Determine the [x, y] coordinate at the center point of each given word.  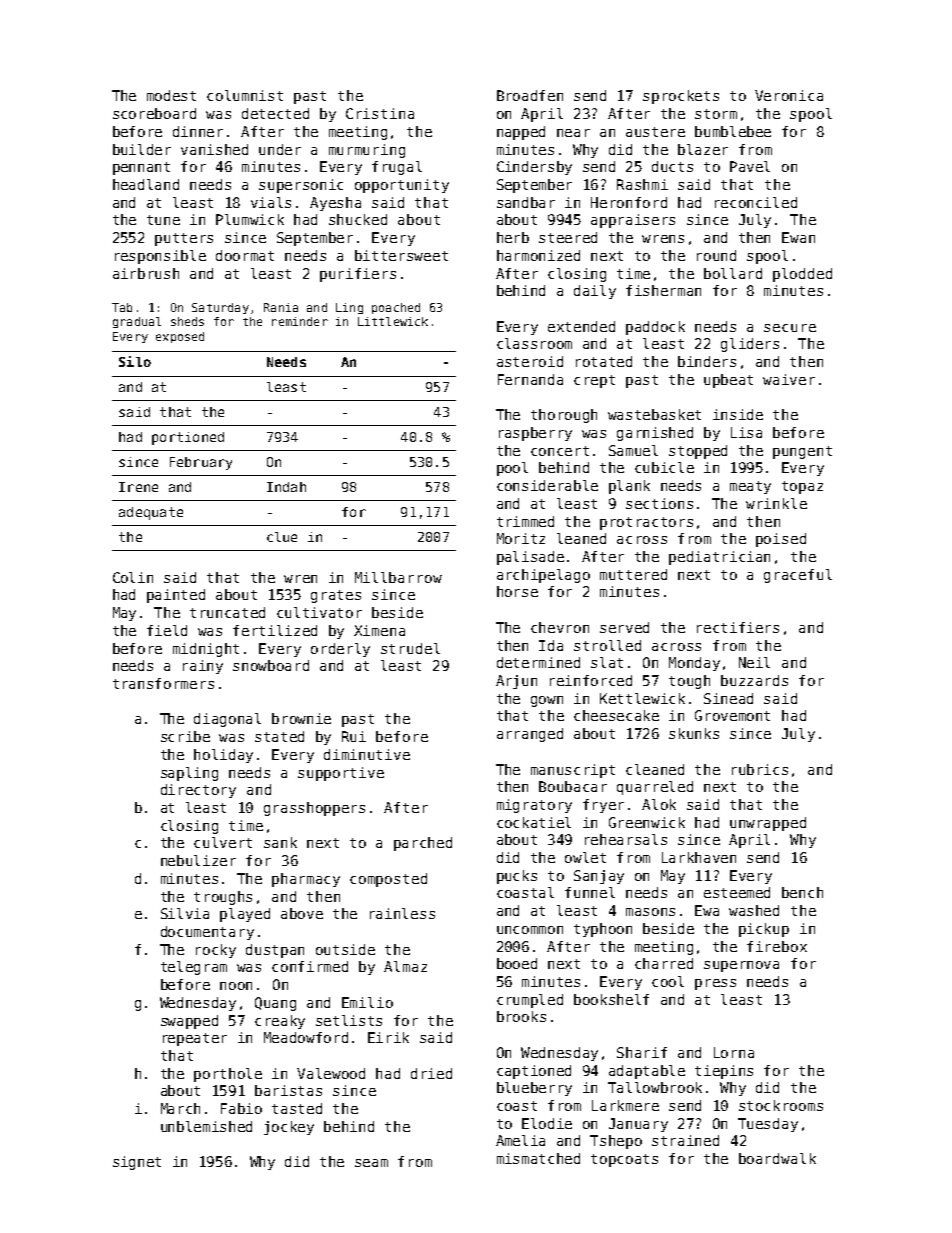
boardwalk [777, 1158]
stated [279, 736]
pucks [517, 877]
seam [371, 1163]
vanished [214, 149]
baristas [288, 1090]
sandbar [526, 202]
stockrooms [781, 1105]
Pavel [750, 166]
